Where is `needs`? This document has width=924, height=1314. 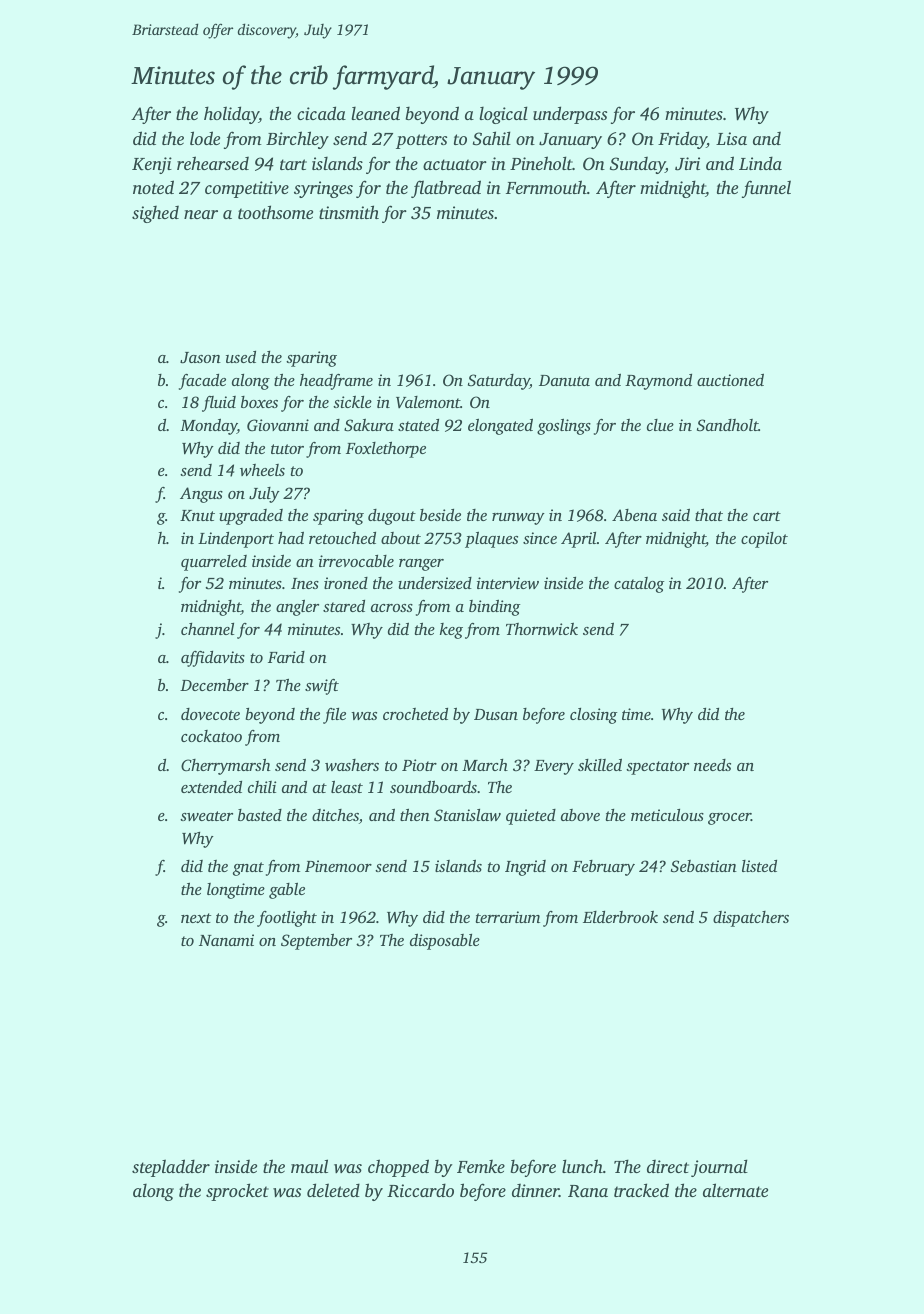 needs is located at coordinates (712, 765).
